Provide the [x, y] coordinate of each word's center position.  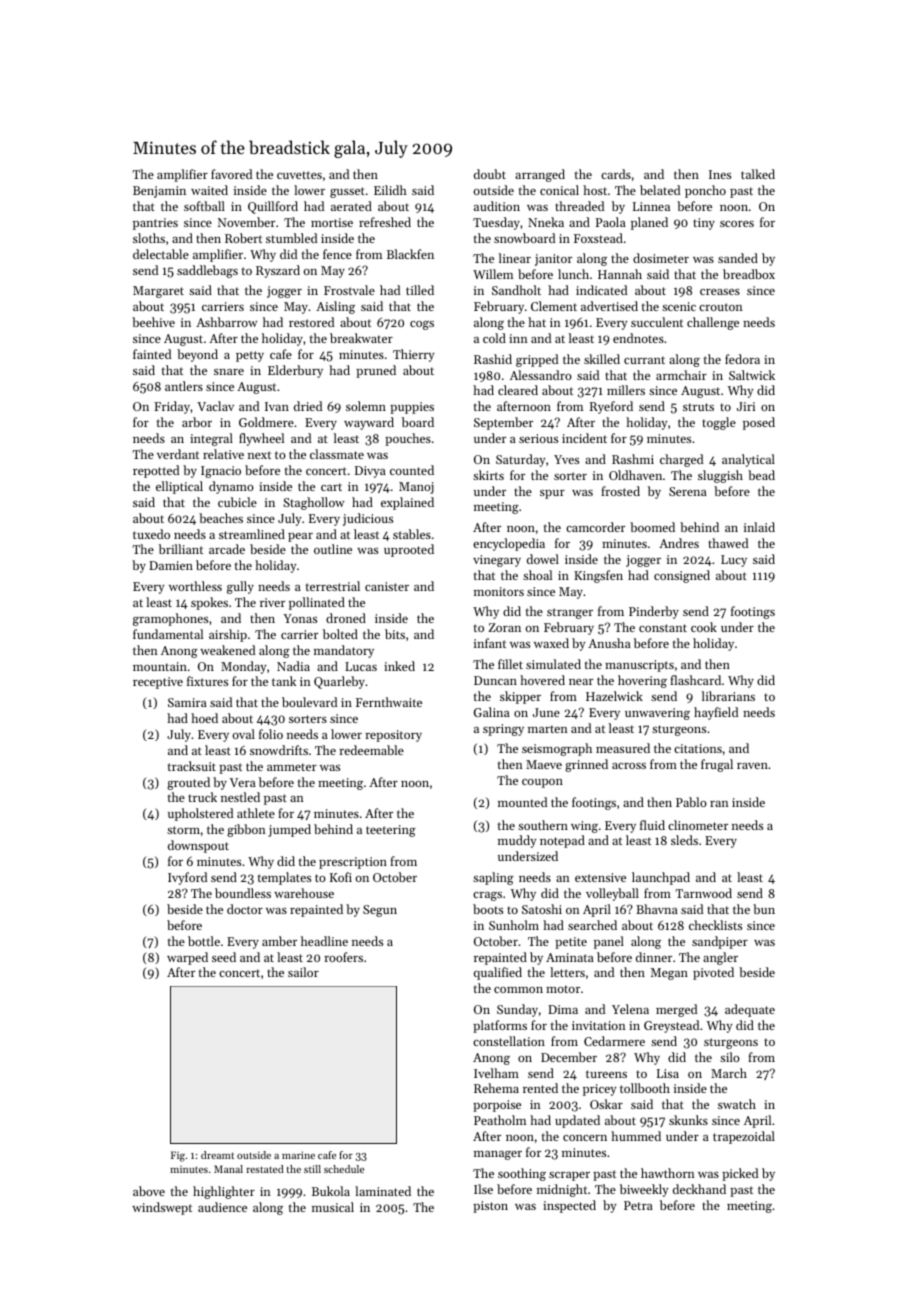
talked [758, 174]
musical [333, 1207]
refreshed [385, 222]
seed [224, 957]
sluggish [720, 476]
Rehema [496, 1088]
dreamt [217, 1155]
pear [300, 537]
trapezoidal [744, 1137]
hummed [636, 1136]
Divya [370, 472]
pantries [155, 224]
